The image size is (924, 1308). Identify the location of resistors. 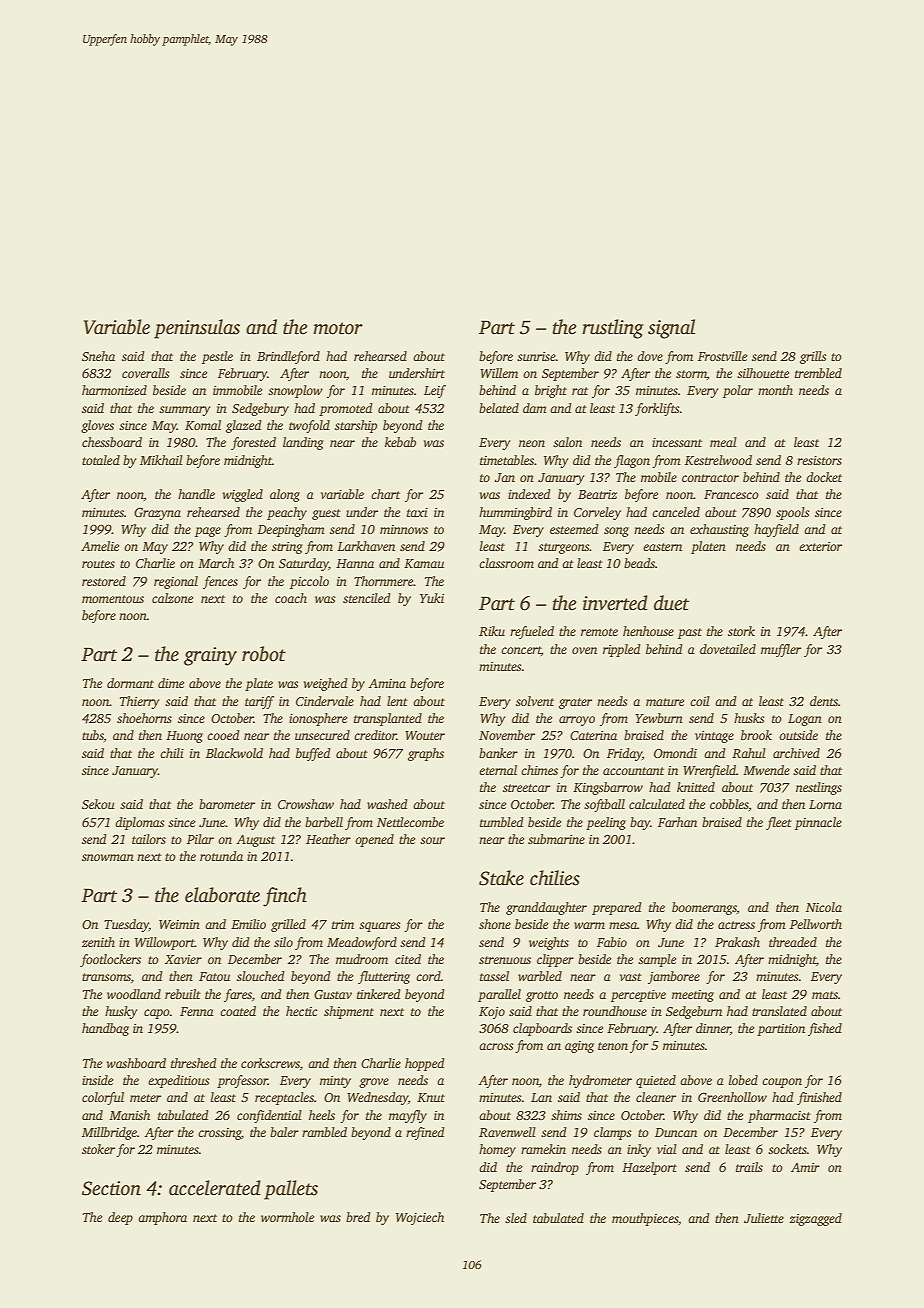
(819, 460).
